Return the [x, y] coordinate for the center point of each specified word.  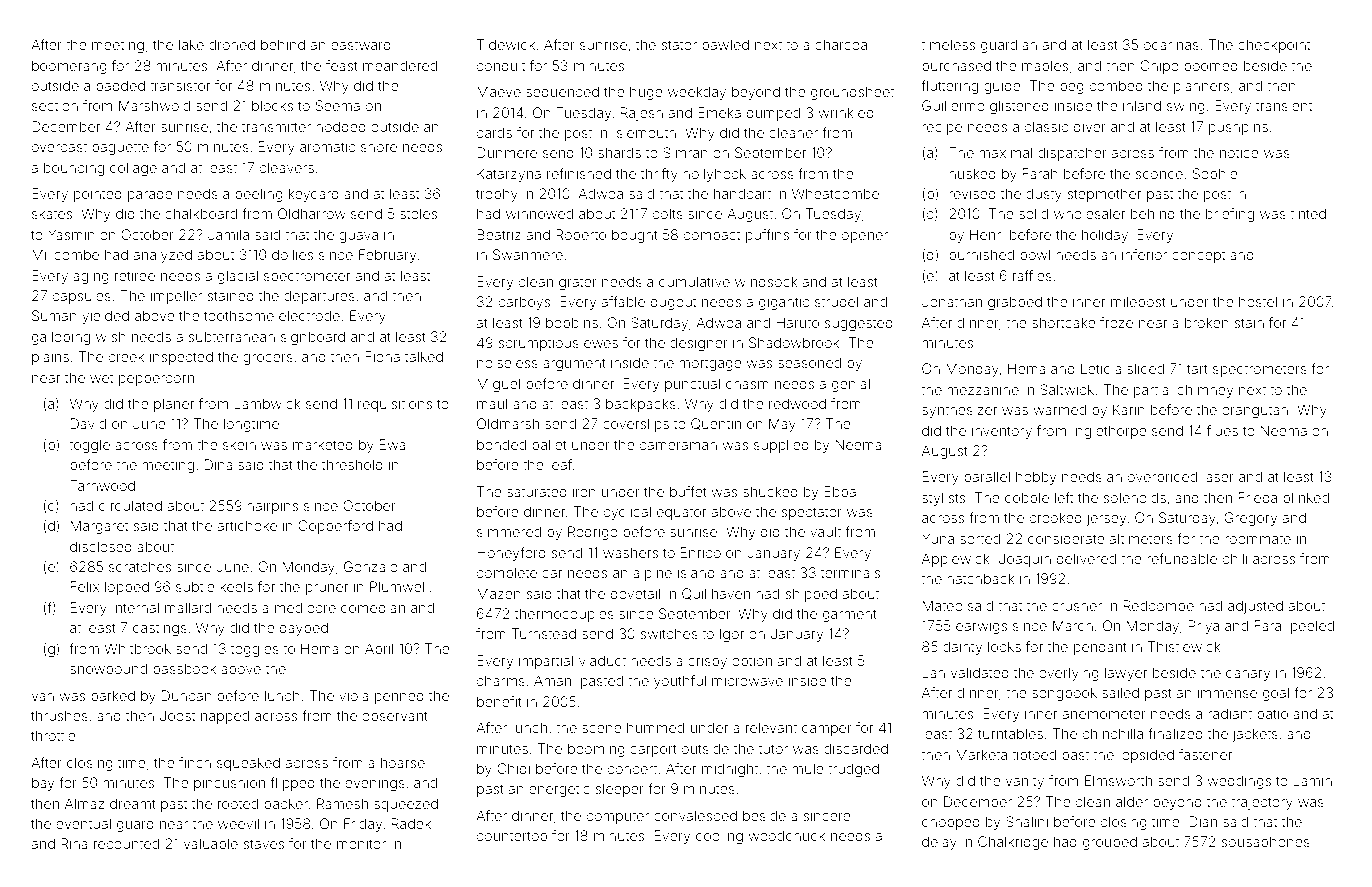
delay [939, 843]
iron [584, 491]
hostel [1258, 301]
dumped [773, 114]
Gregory [1251, 519]
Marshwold [154, 105]
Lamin [1313, 780]
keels [236, 586]
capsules [82, 297]
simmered [509, 531]
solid [1033, 213]
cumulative [694, 281]
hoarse [403, 762]
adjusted [1255, 607]
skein [239, 444]
